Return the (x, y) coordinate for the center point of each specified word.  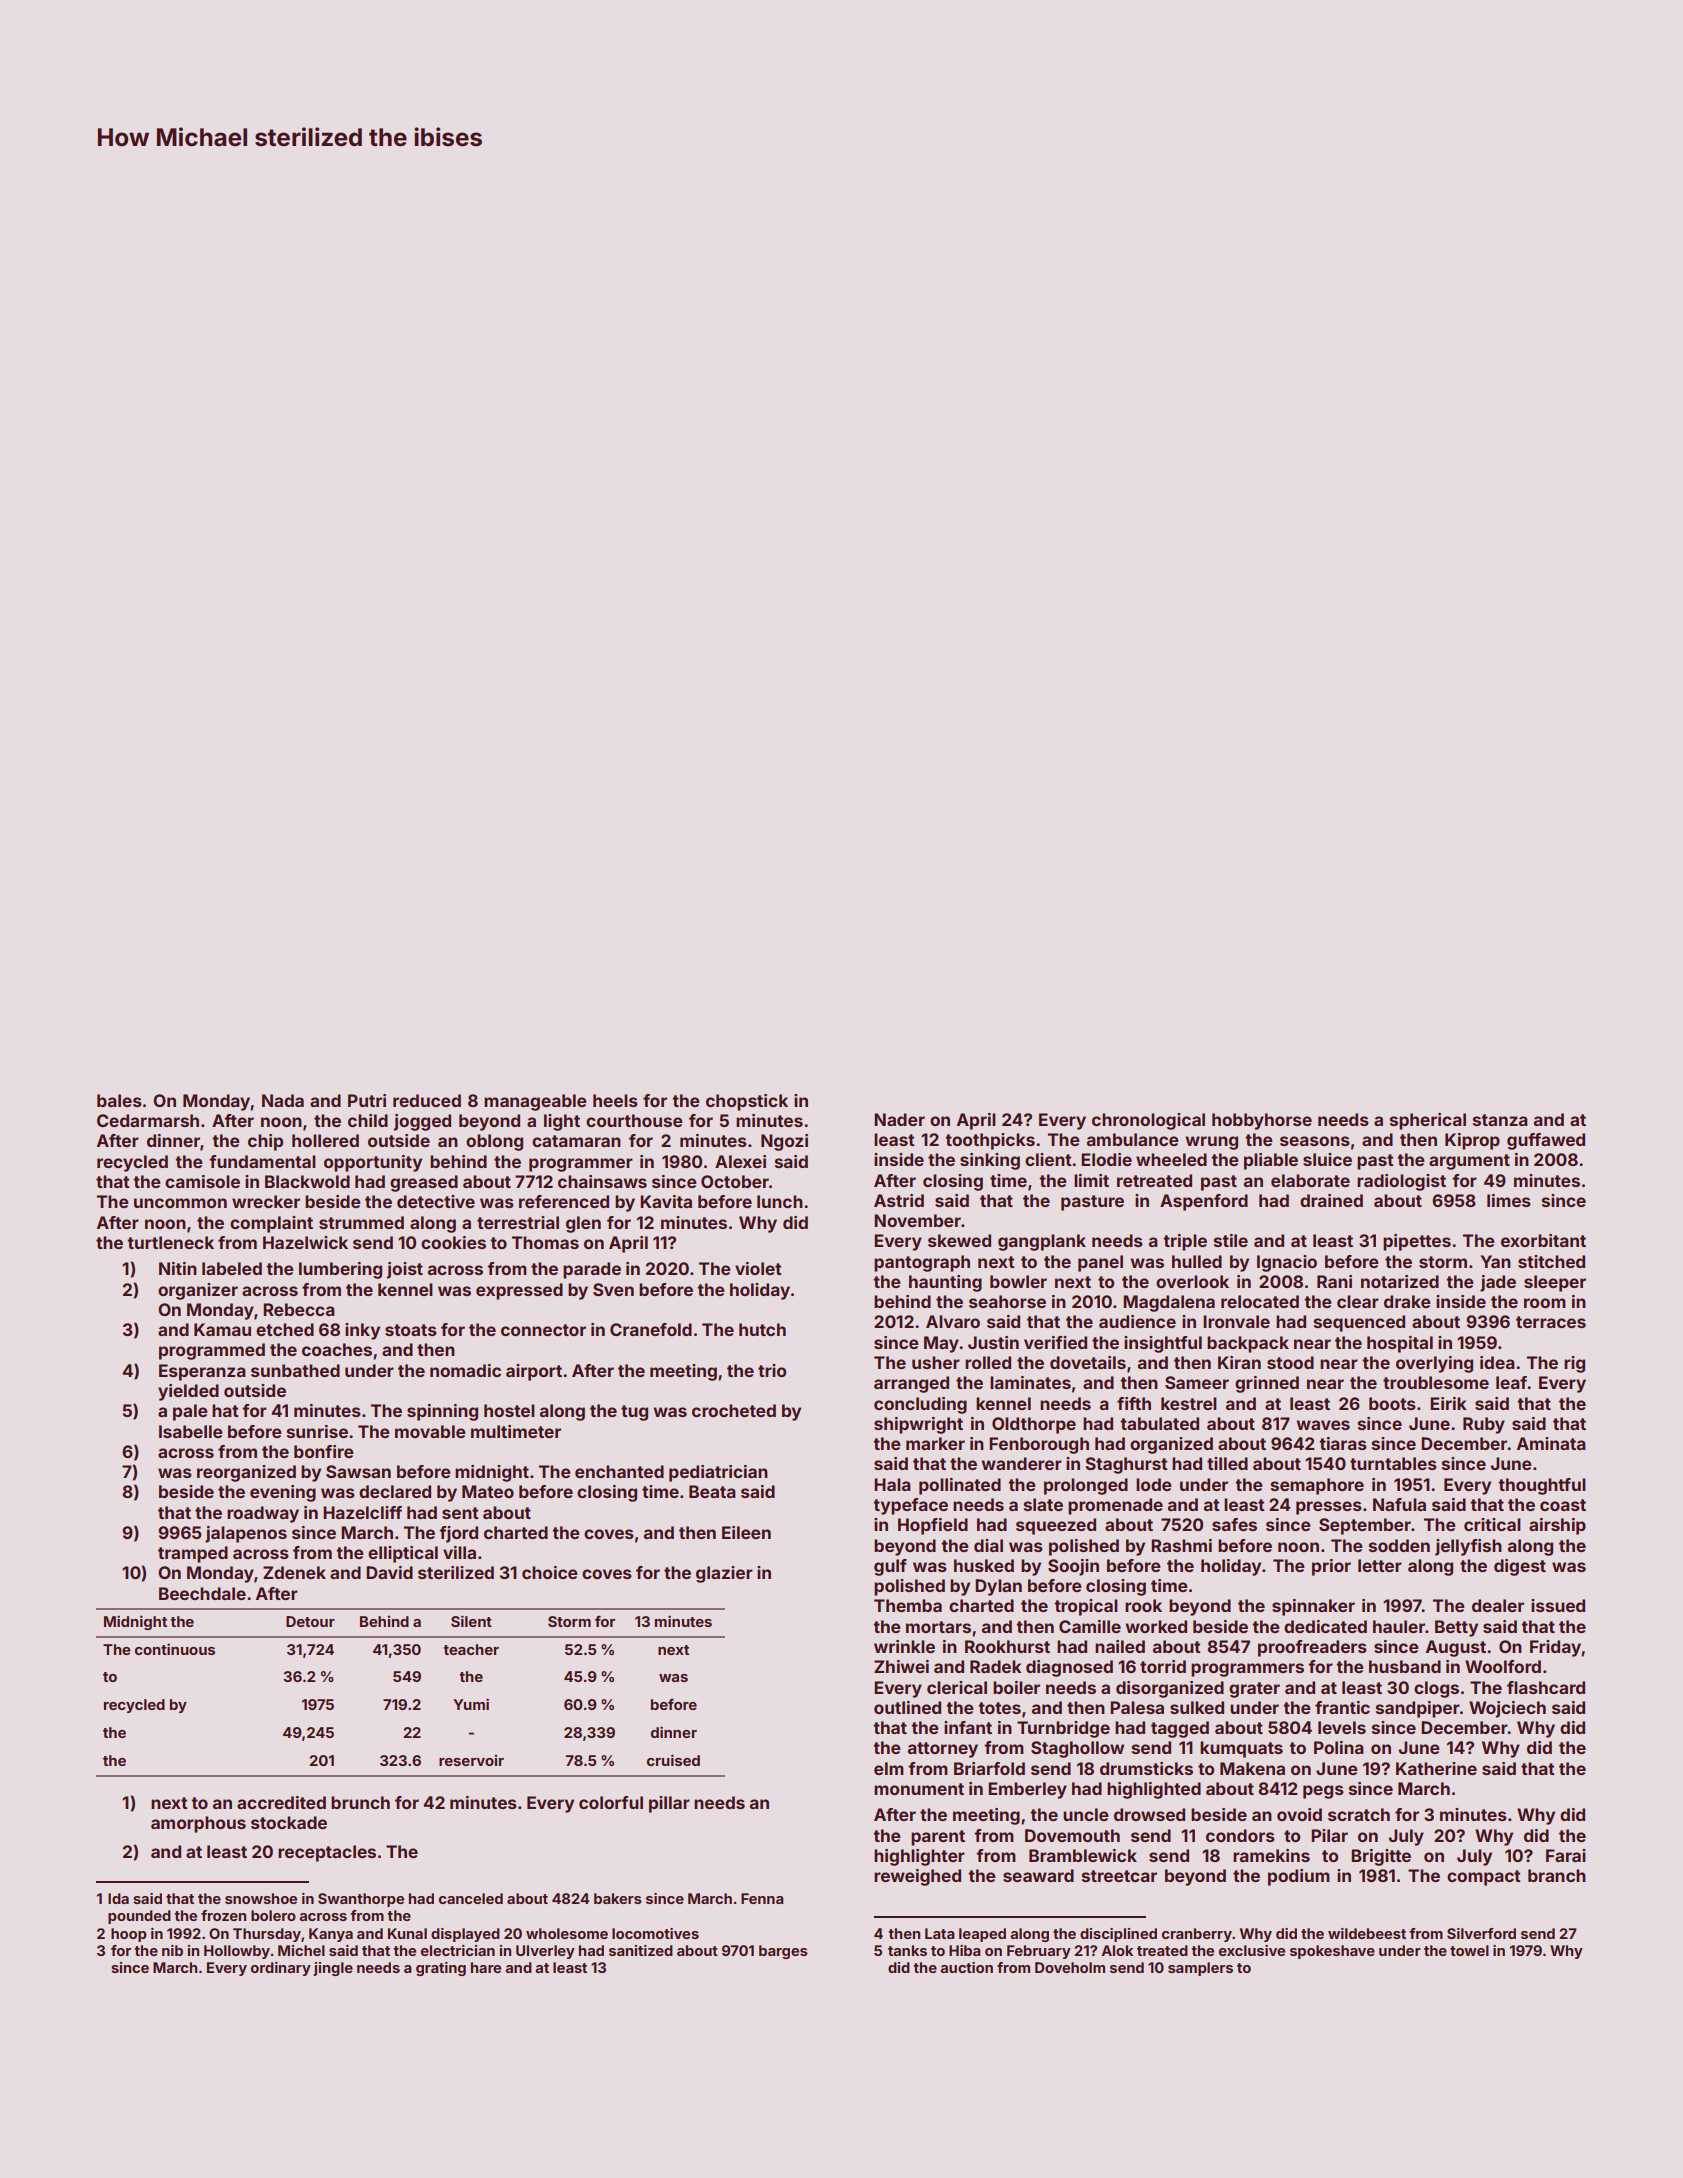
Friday (1555, 1648)
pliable (1271, 1161)
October (735, 1181)
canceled (471, 1898)
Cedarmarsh (148, 1120)
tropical (1086, 1607)
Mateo (488, 1491)
